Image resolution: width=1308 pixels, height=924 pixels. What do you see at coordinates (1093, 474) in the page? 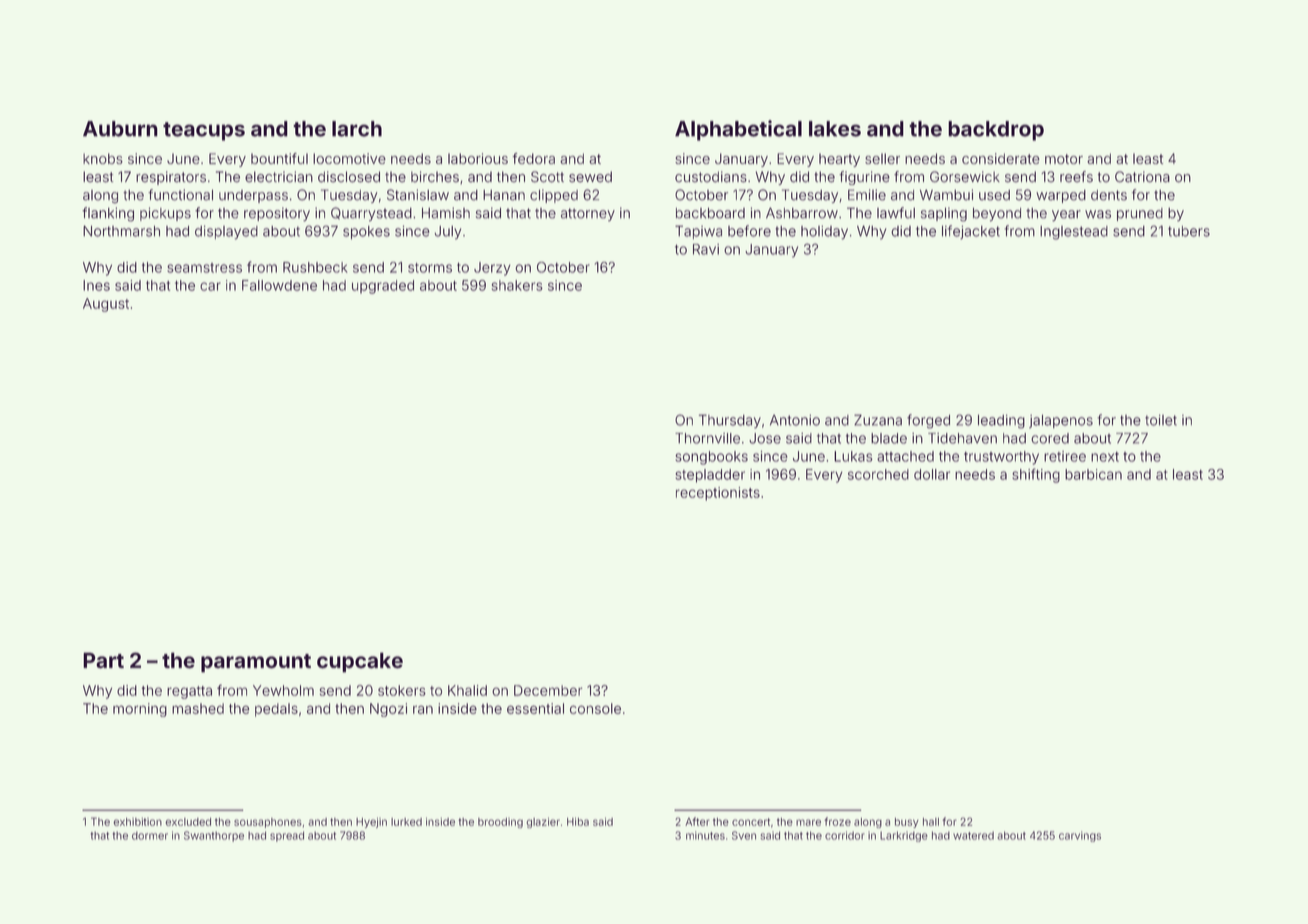
I see `barbican` at bounding box center [1093, 474].
